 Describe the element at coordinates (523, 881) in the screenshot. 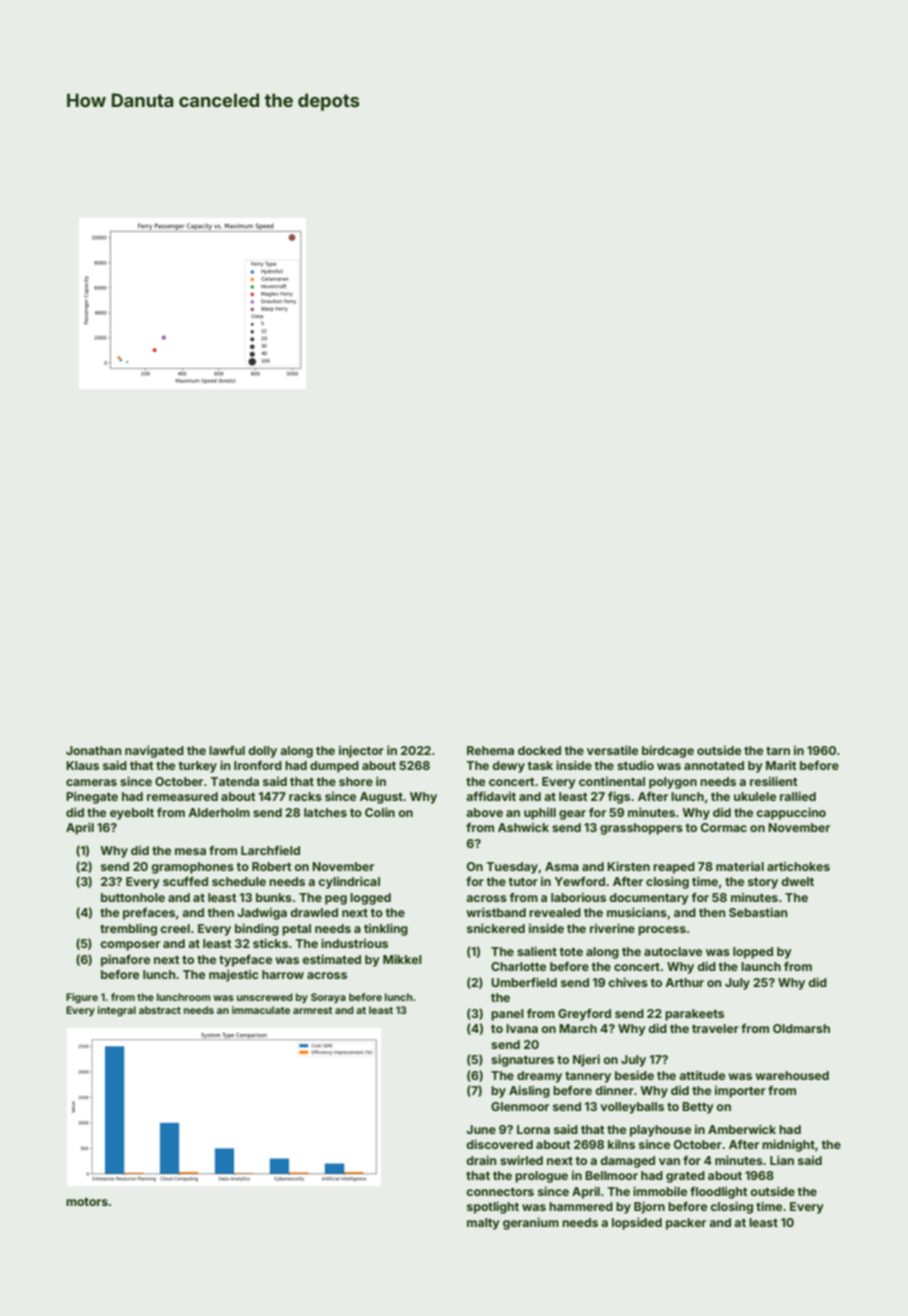

I see `tutor` at that location.
